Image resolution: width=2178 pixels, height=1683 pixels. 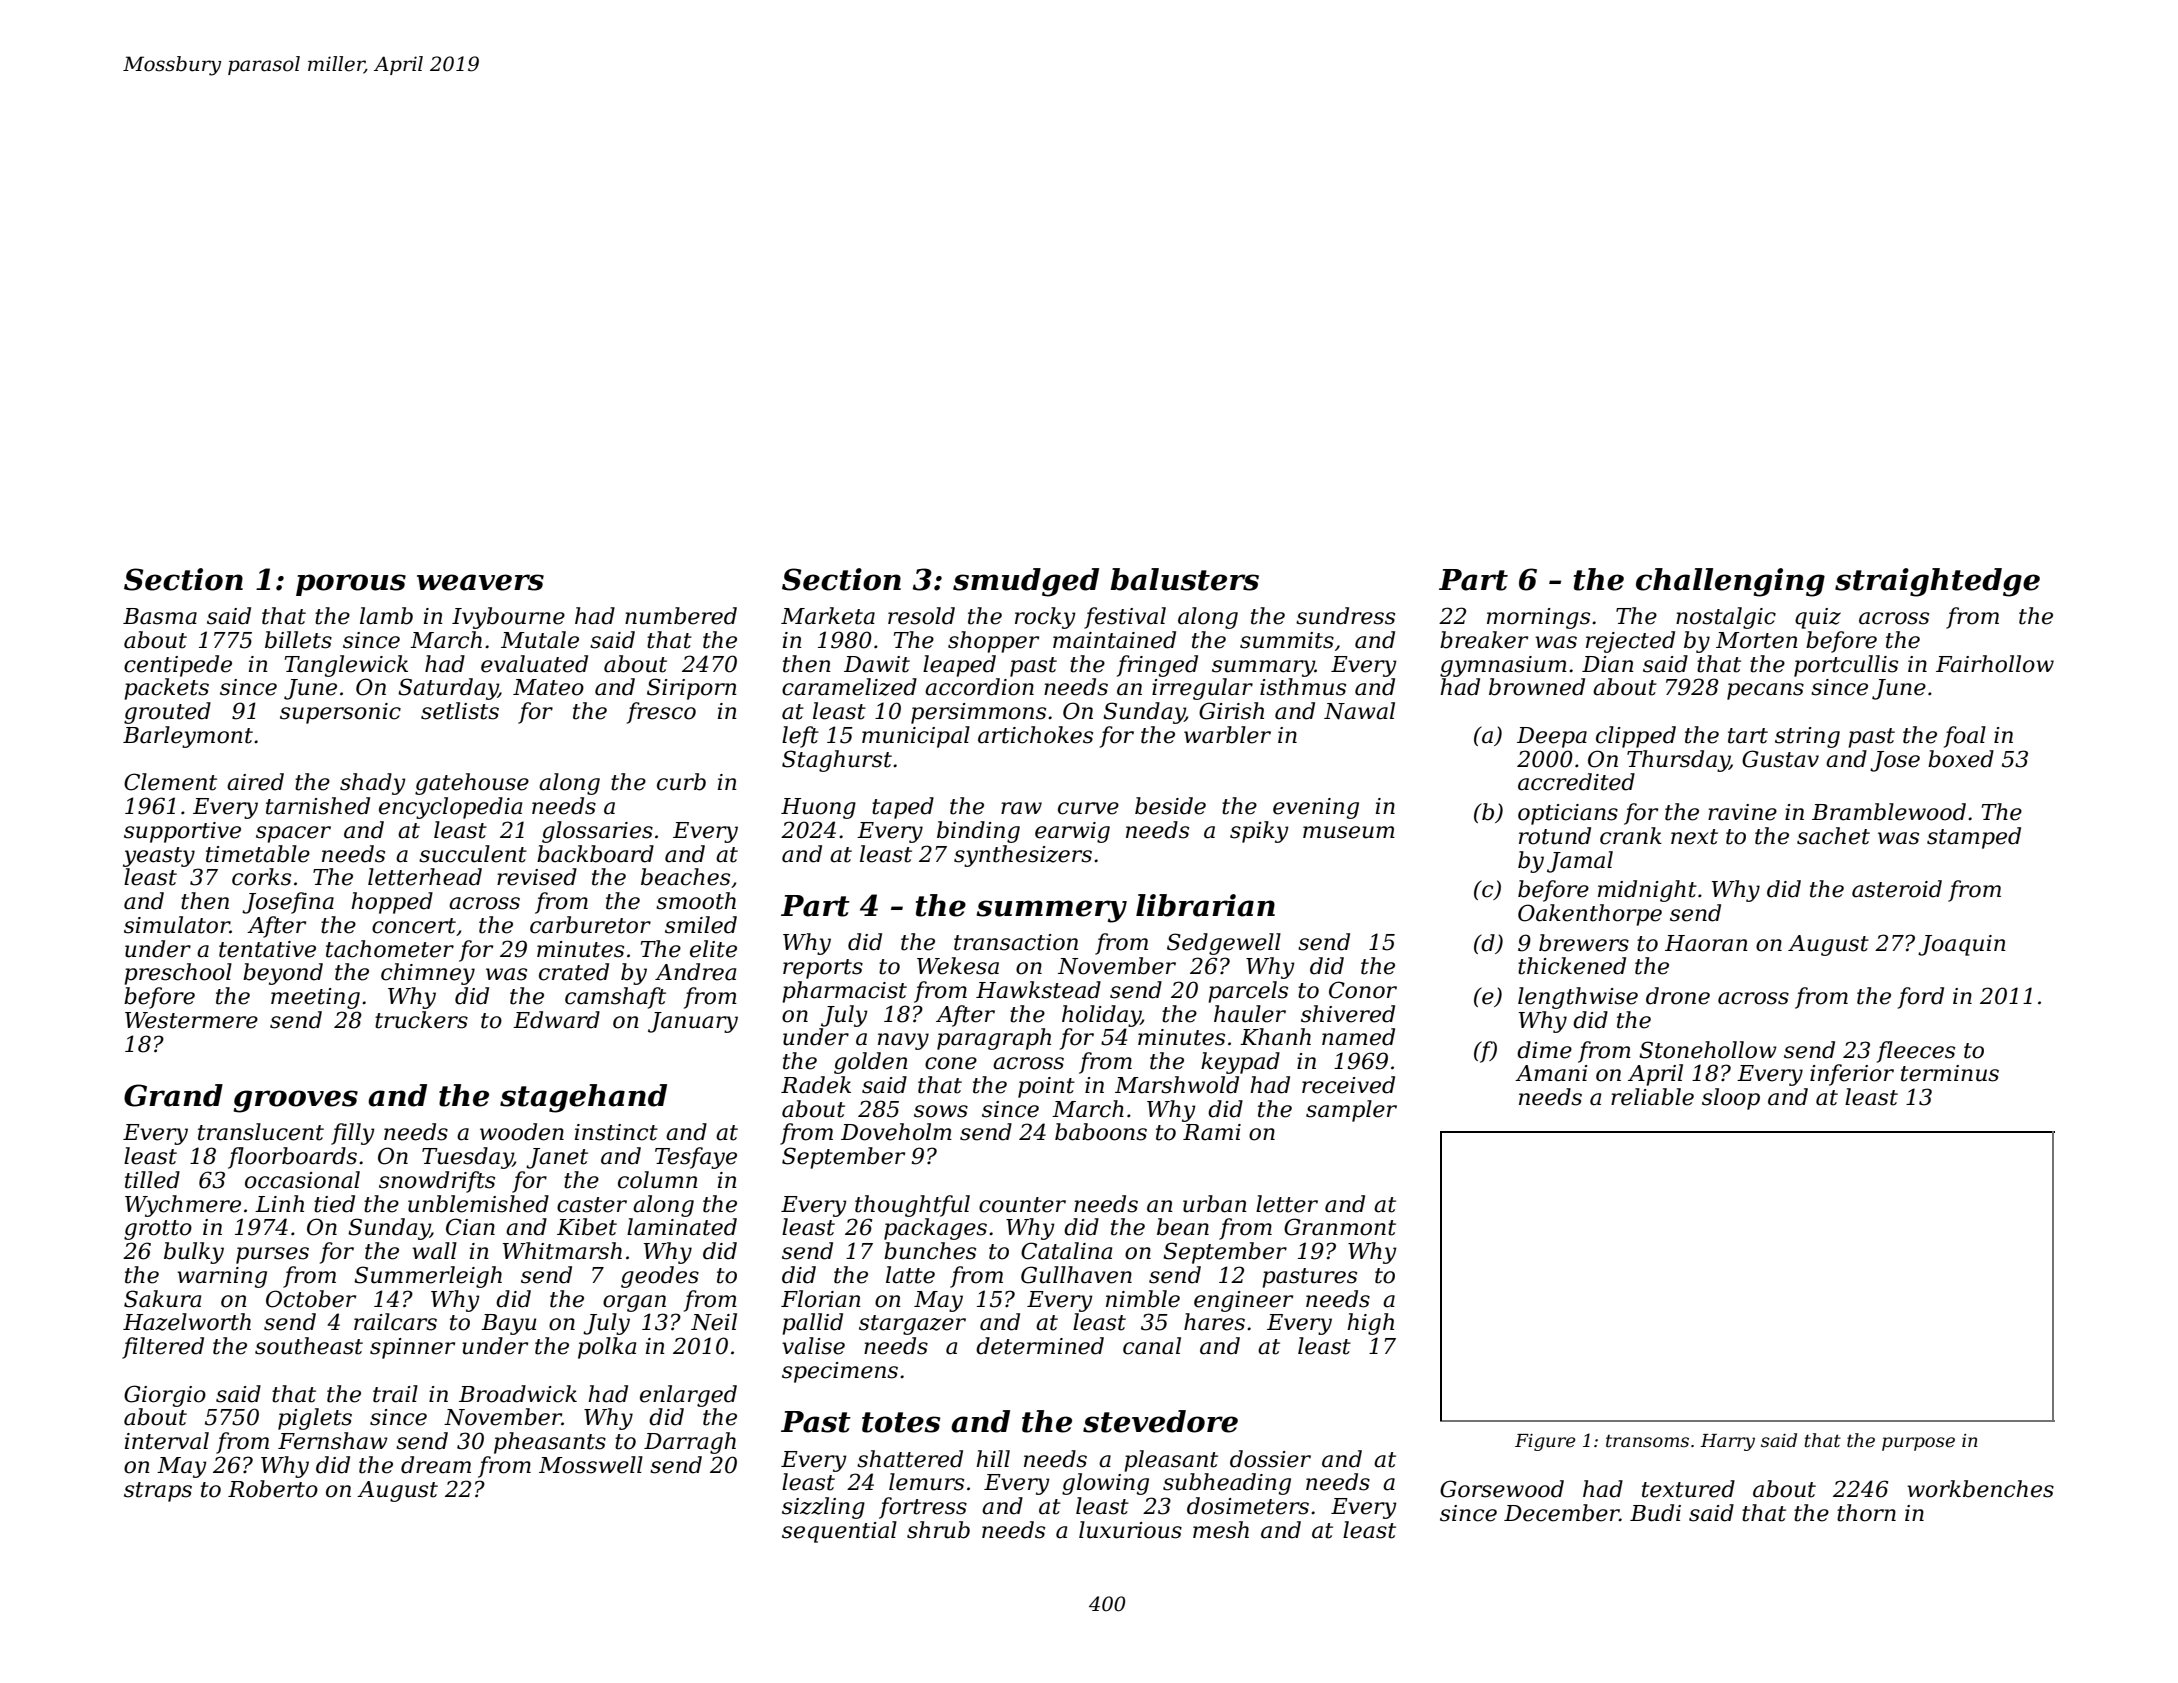 I want to click on workbenches, so click(x=1980, y=1489).
